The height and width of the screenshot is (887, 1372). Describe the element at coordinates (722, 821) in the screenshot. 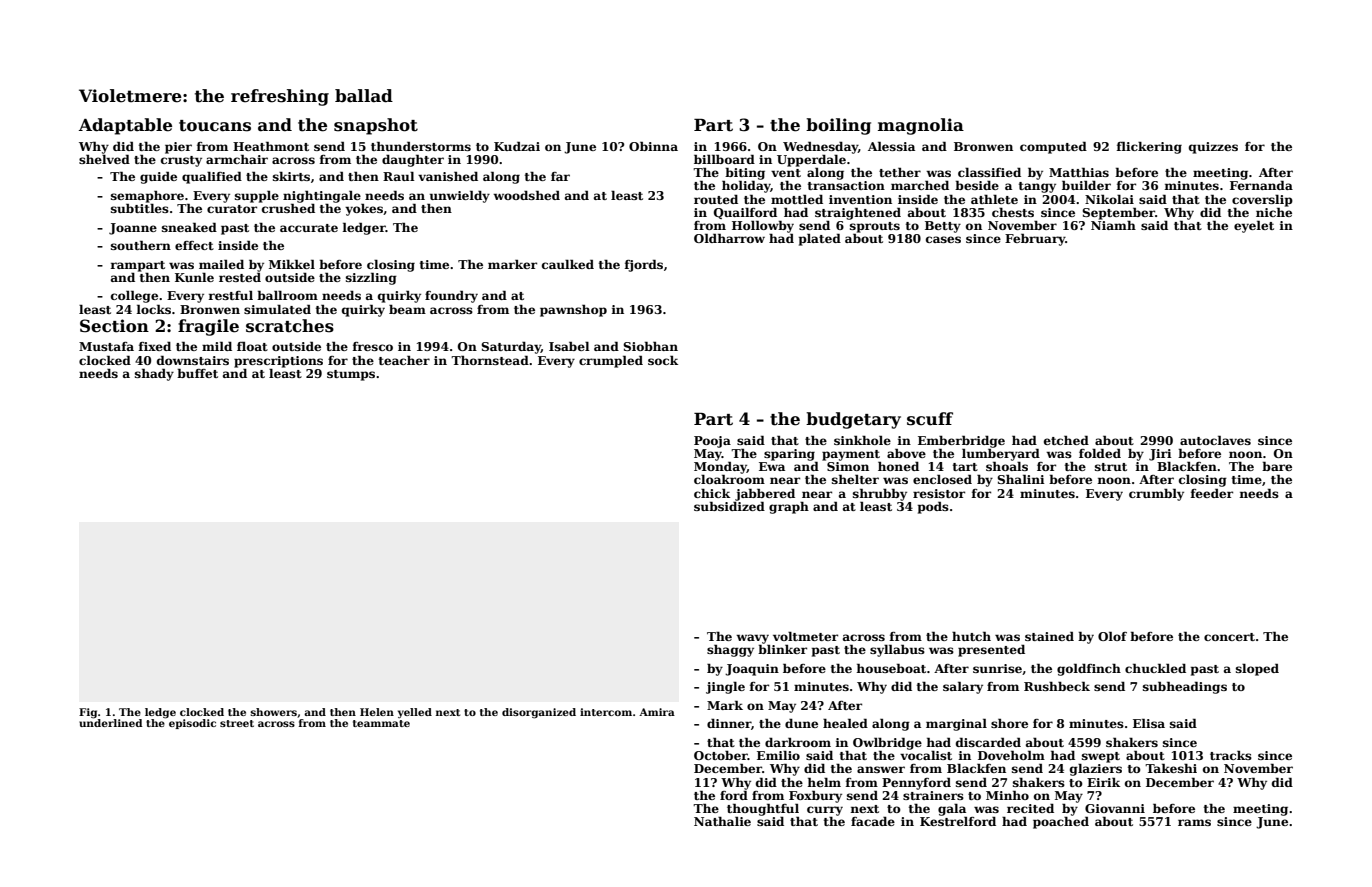

I see `Nathalie` at that location.
